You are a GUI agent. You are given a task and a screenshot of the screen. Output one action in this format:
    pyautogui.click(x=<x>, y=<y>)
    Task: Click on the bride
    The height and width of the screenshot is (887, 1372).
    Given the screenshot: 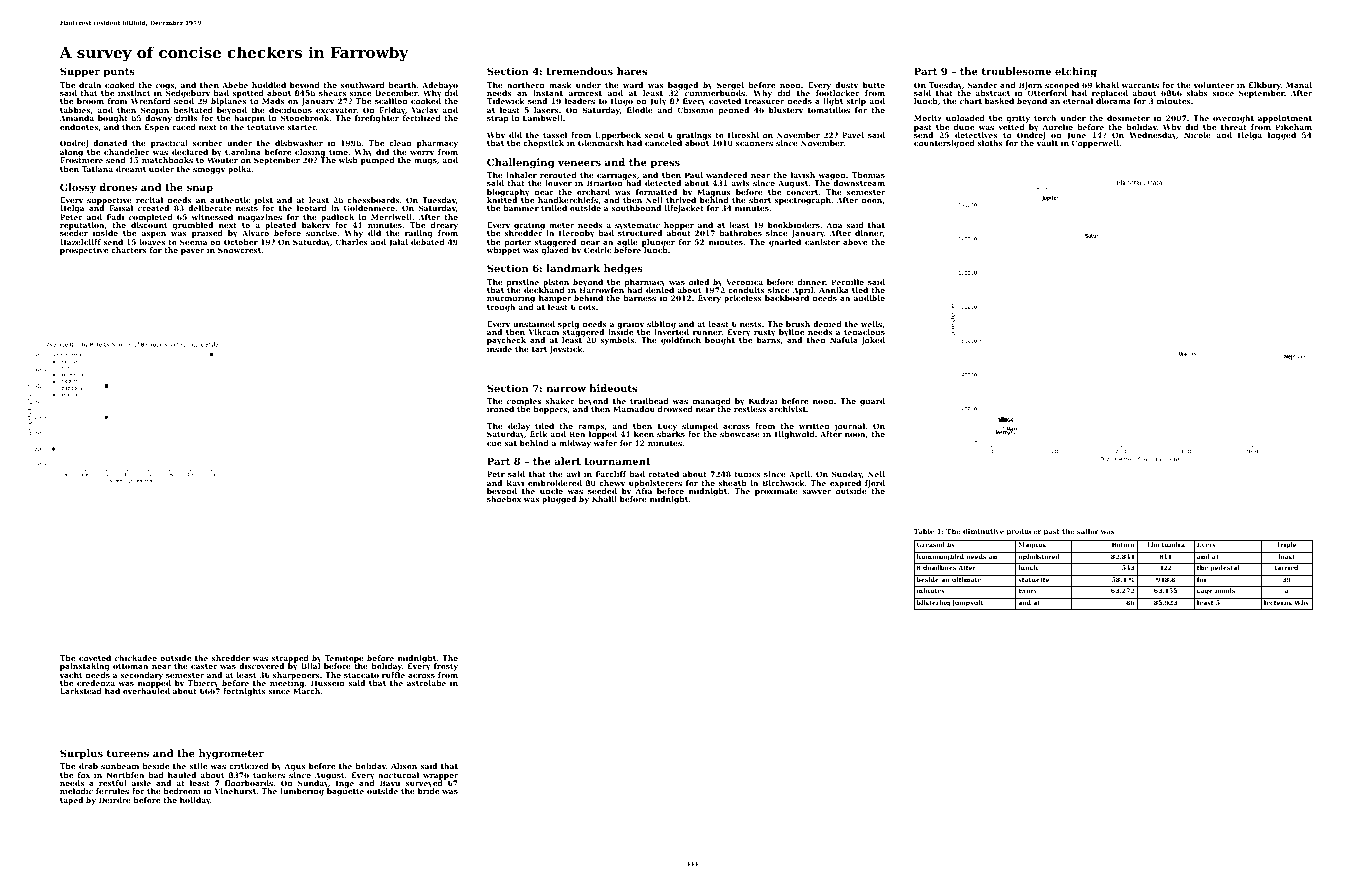 What is the action you would take?
    pyautogui.click(x=428, y=791)
